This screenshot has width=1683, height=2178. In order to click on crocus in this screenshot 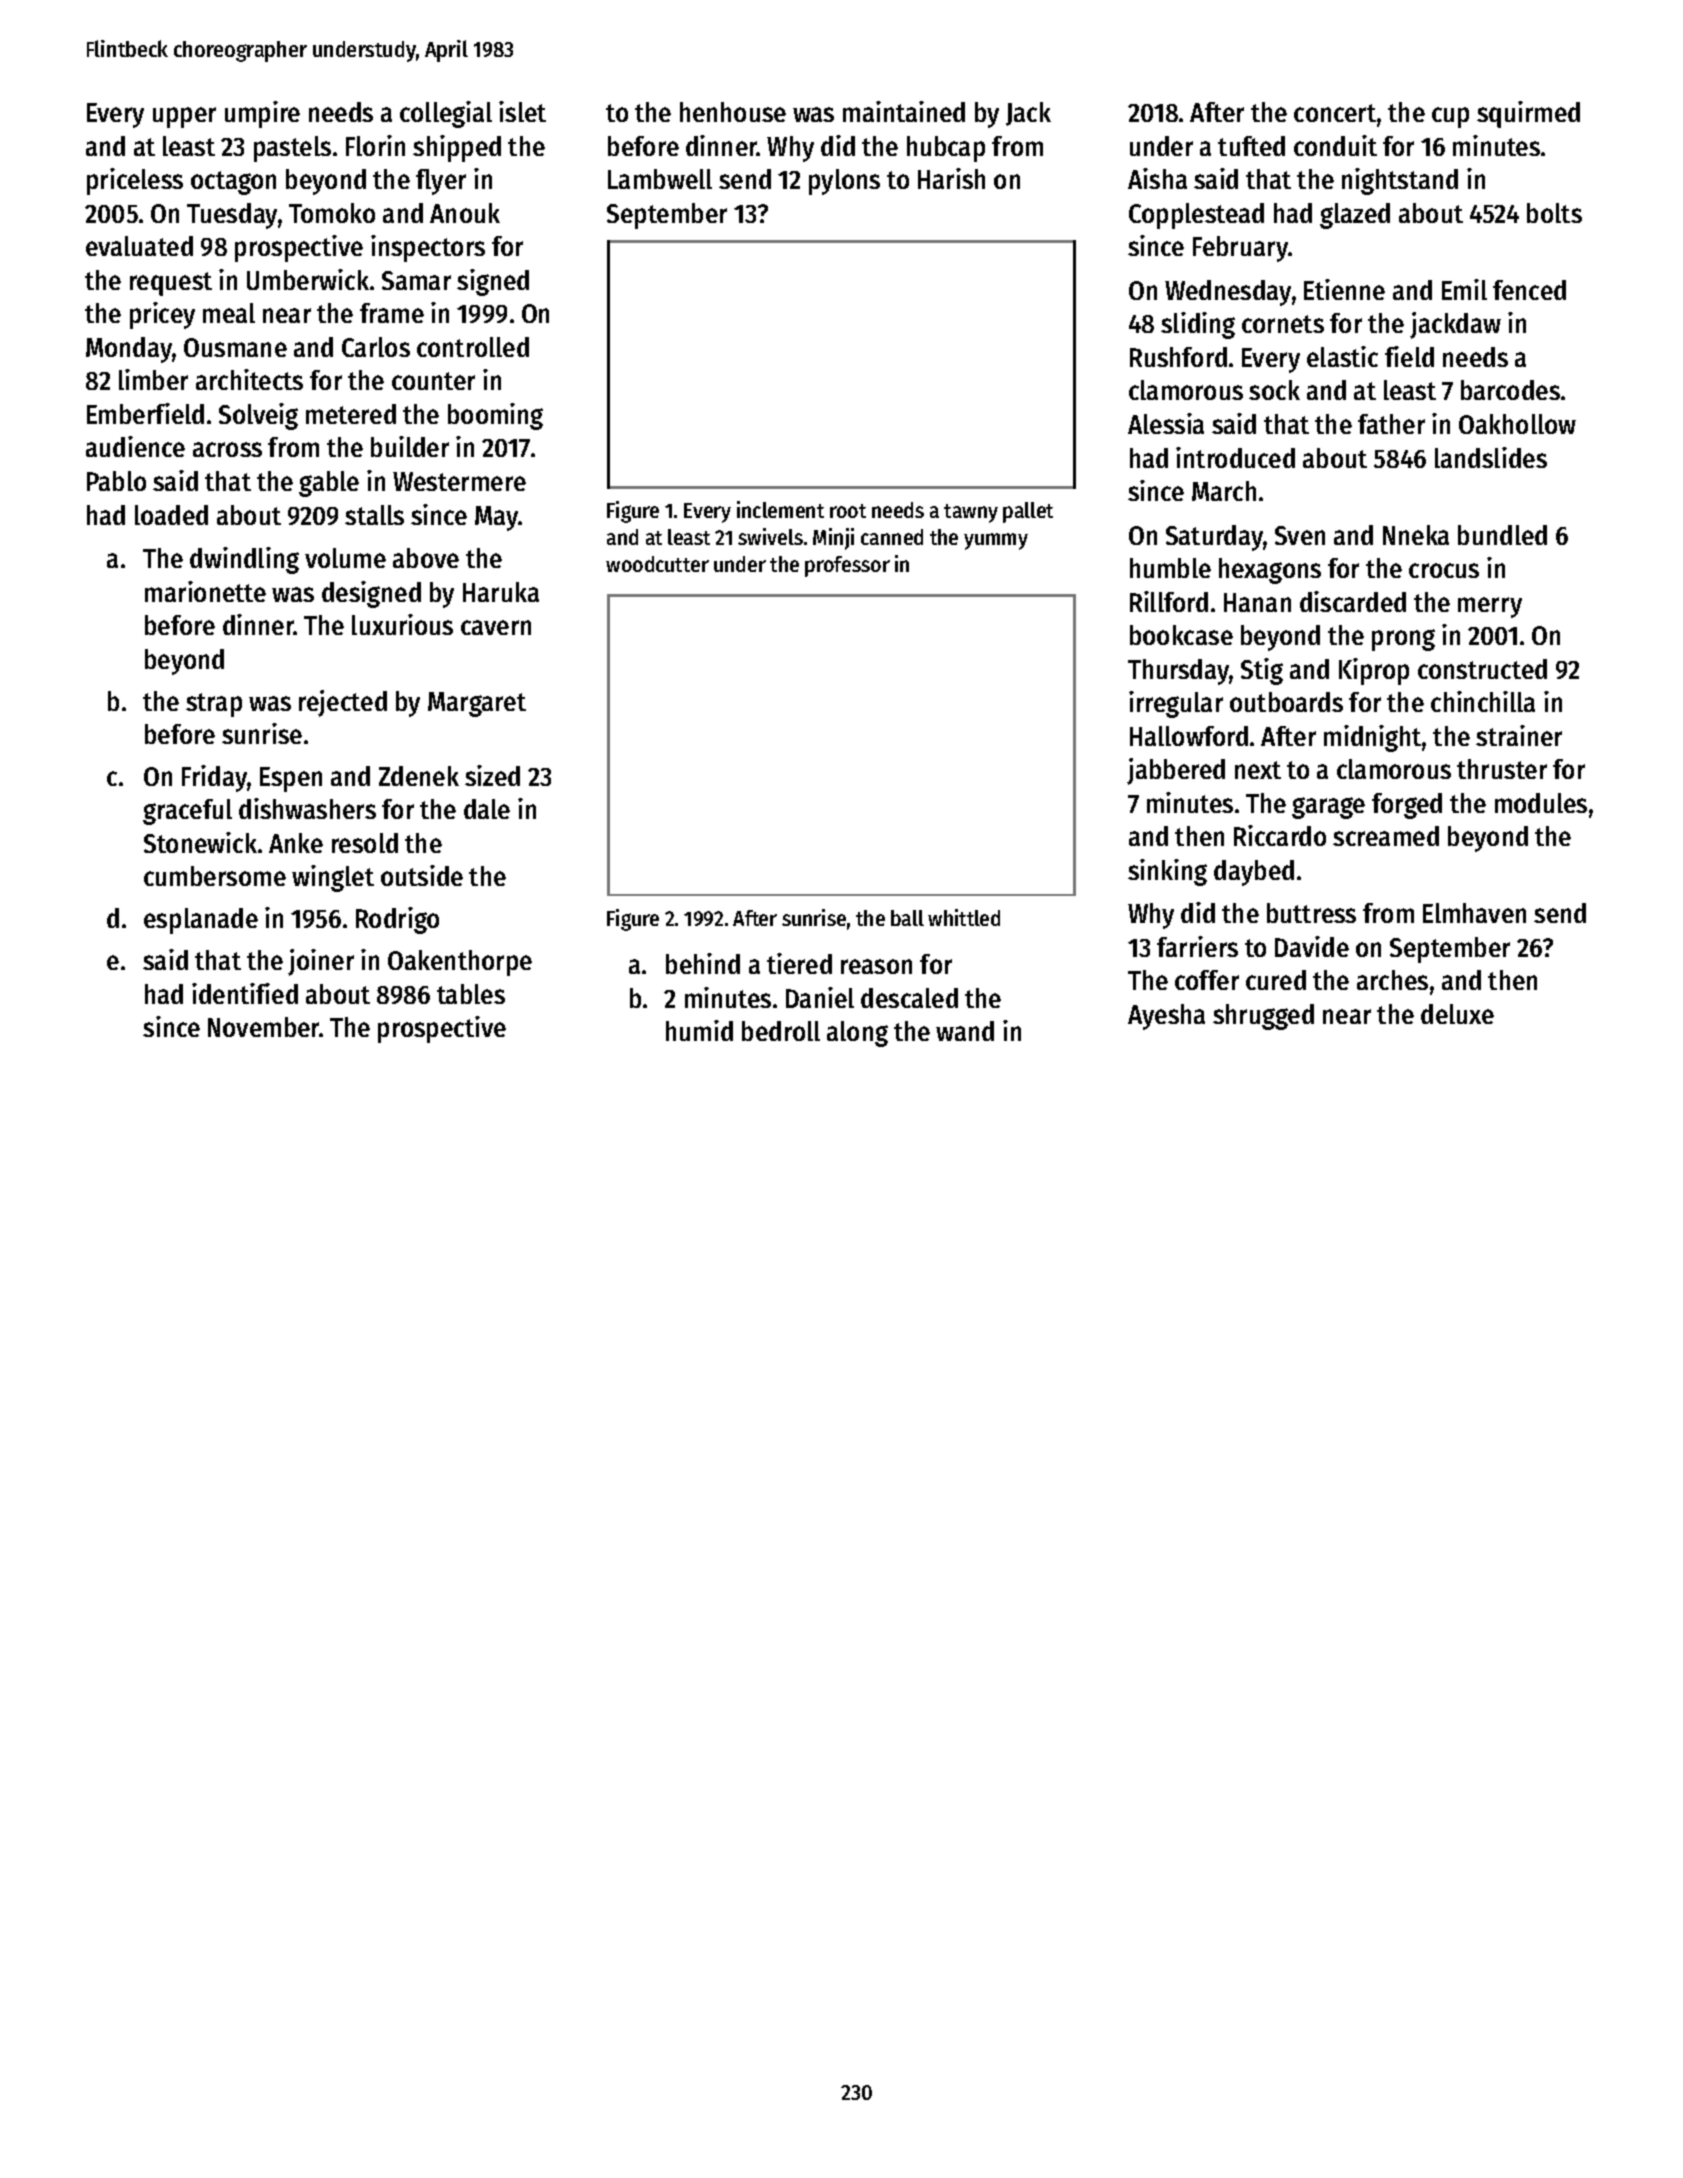, I will do `click(1444, 570)`.
